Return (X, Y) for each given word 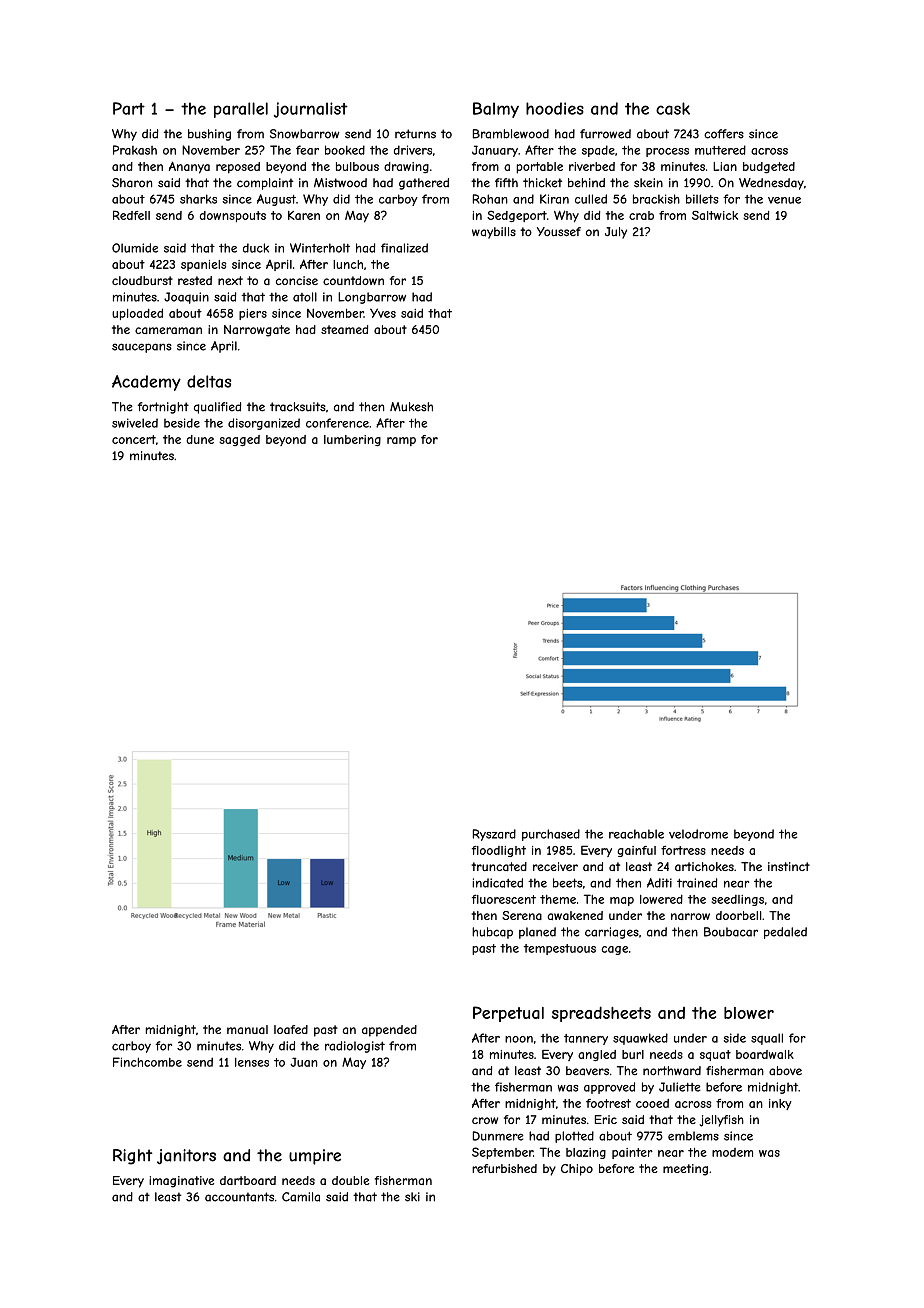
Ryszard (494, 835)
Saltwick (715, 215)
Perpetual (508, 1014)
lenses (252, 1062)
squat (715, 1055)
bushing (209, 135)
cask (673, 108)
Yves (383, 313)
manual (247, 1029)
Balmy (496, 110)
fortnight (163, 408)
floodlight (499, 851)
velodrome (698, 834)
